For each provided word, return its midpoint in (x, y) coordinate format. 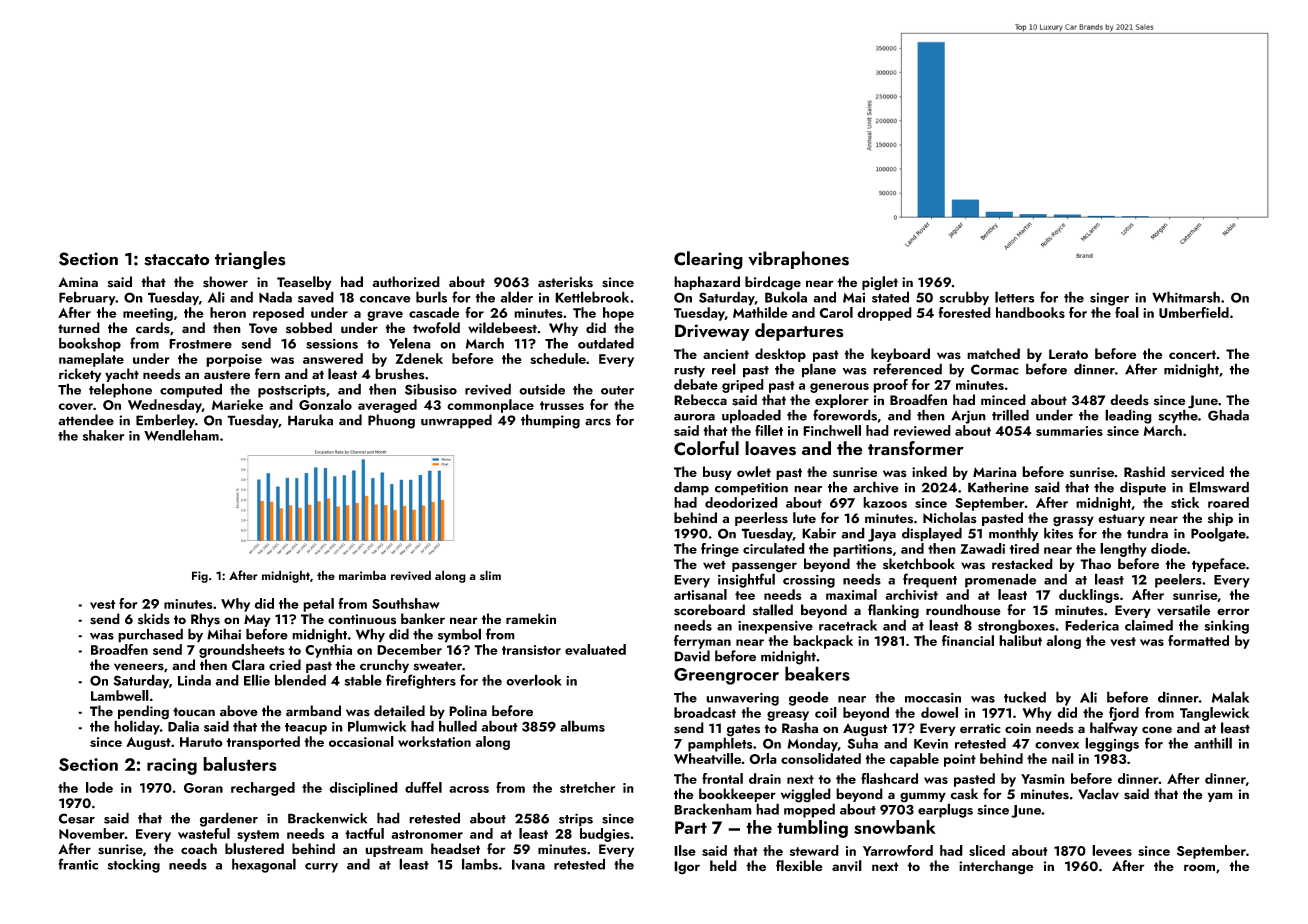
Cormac (995, 369)
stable (363, 680)
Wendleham (181, 435)
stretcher (587, 787)
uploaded (751, 416)
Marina (995, 472)
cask (964, 794)
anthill (1213, 743)
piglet (880, 283)
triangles (250, 260)
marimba (362, 575)
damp (691, 488)
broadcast (705, 712)
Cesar (76, 818)
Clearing (708, 260)
